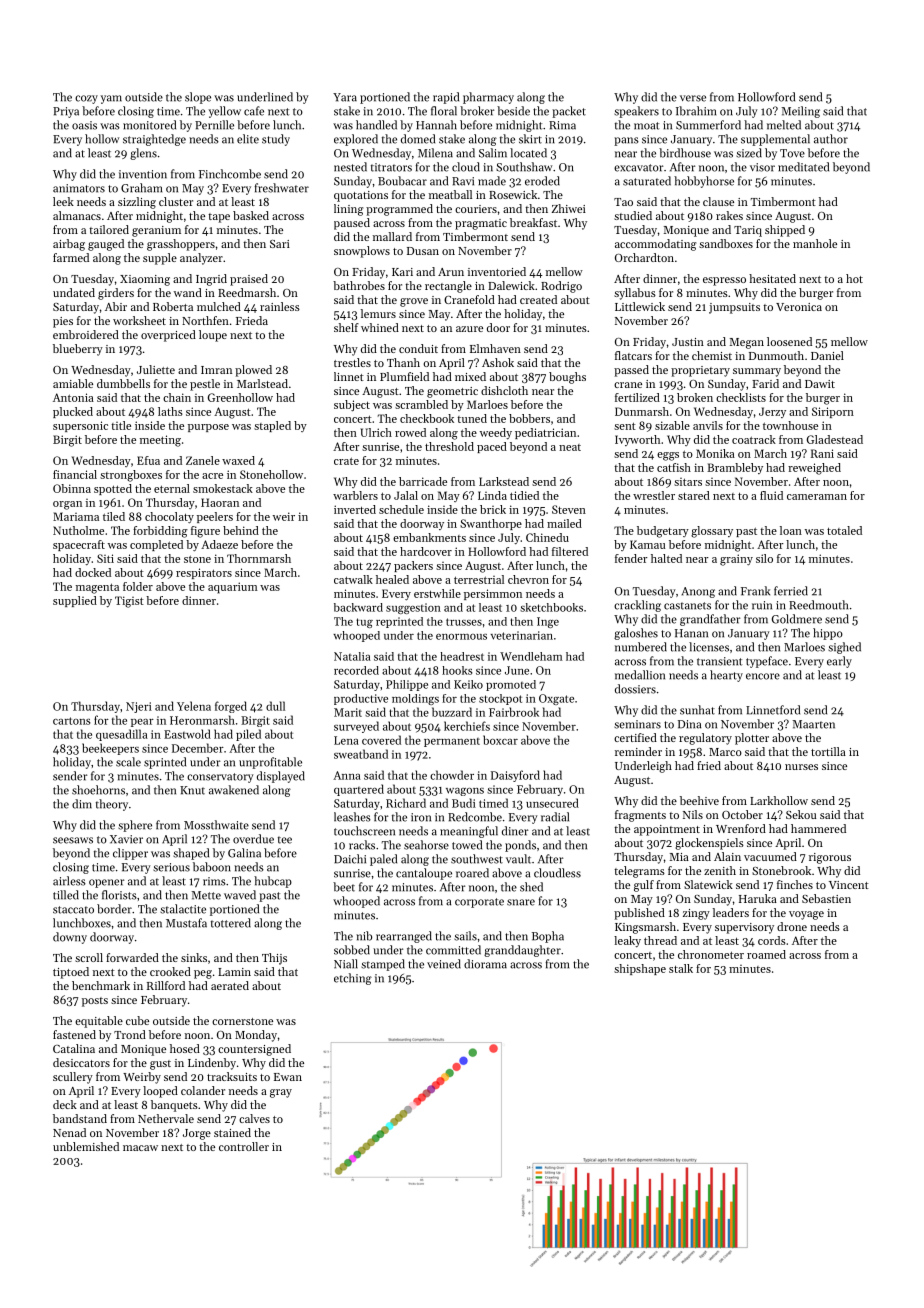 The width and height of the image is (924, 1308). What do you see at coordinates (488, 98) in the image?
I see `pharmacy` at bounding box center [488, 98].
